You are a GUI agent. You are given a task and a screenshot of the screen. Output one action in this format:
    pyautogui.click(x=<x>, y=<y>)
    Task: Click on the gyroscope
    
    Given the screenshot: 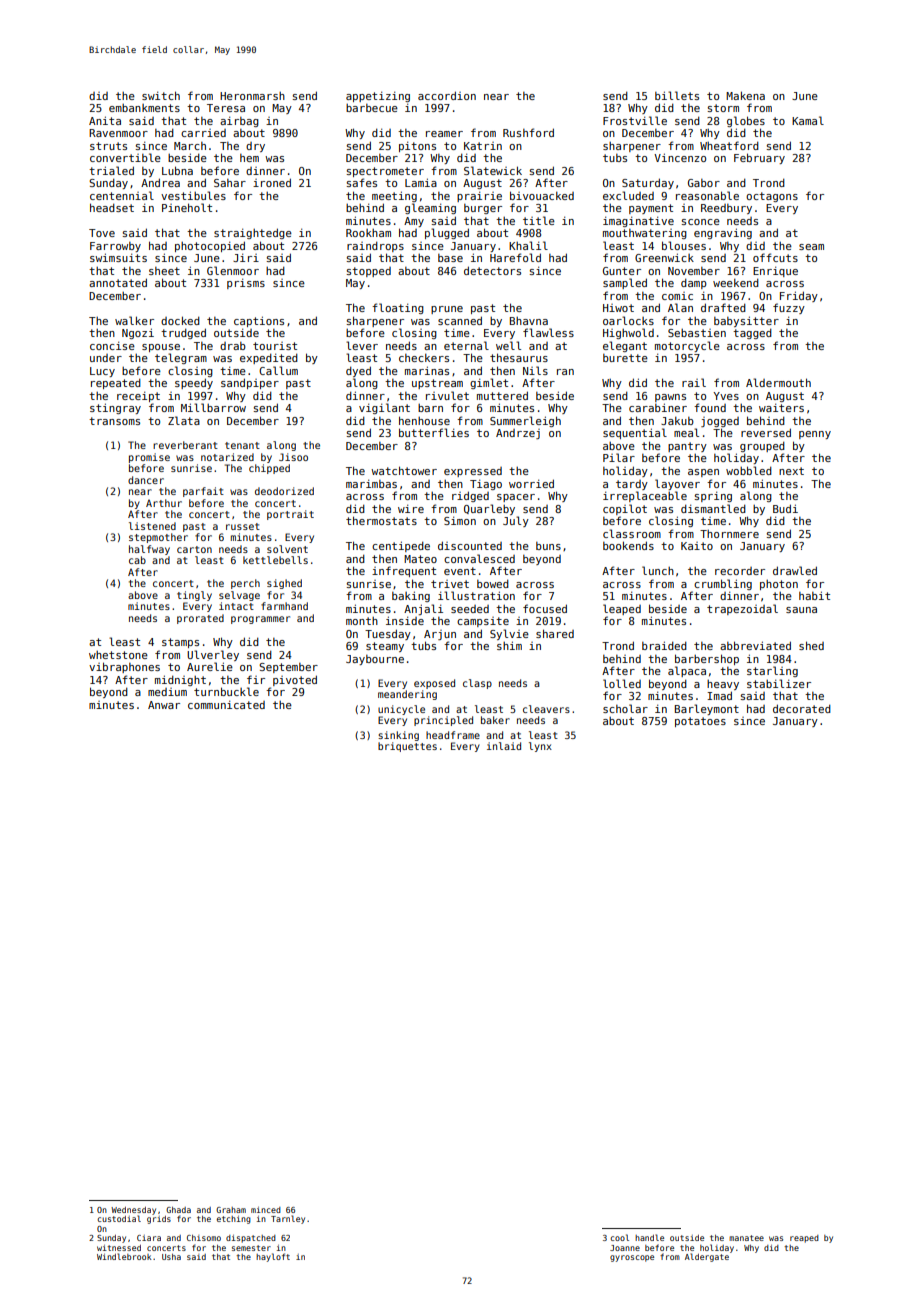 What is the action you would take?
    pyautogui.click(x=632, y=1258)
